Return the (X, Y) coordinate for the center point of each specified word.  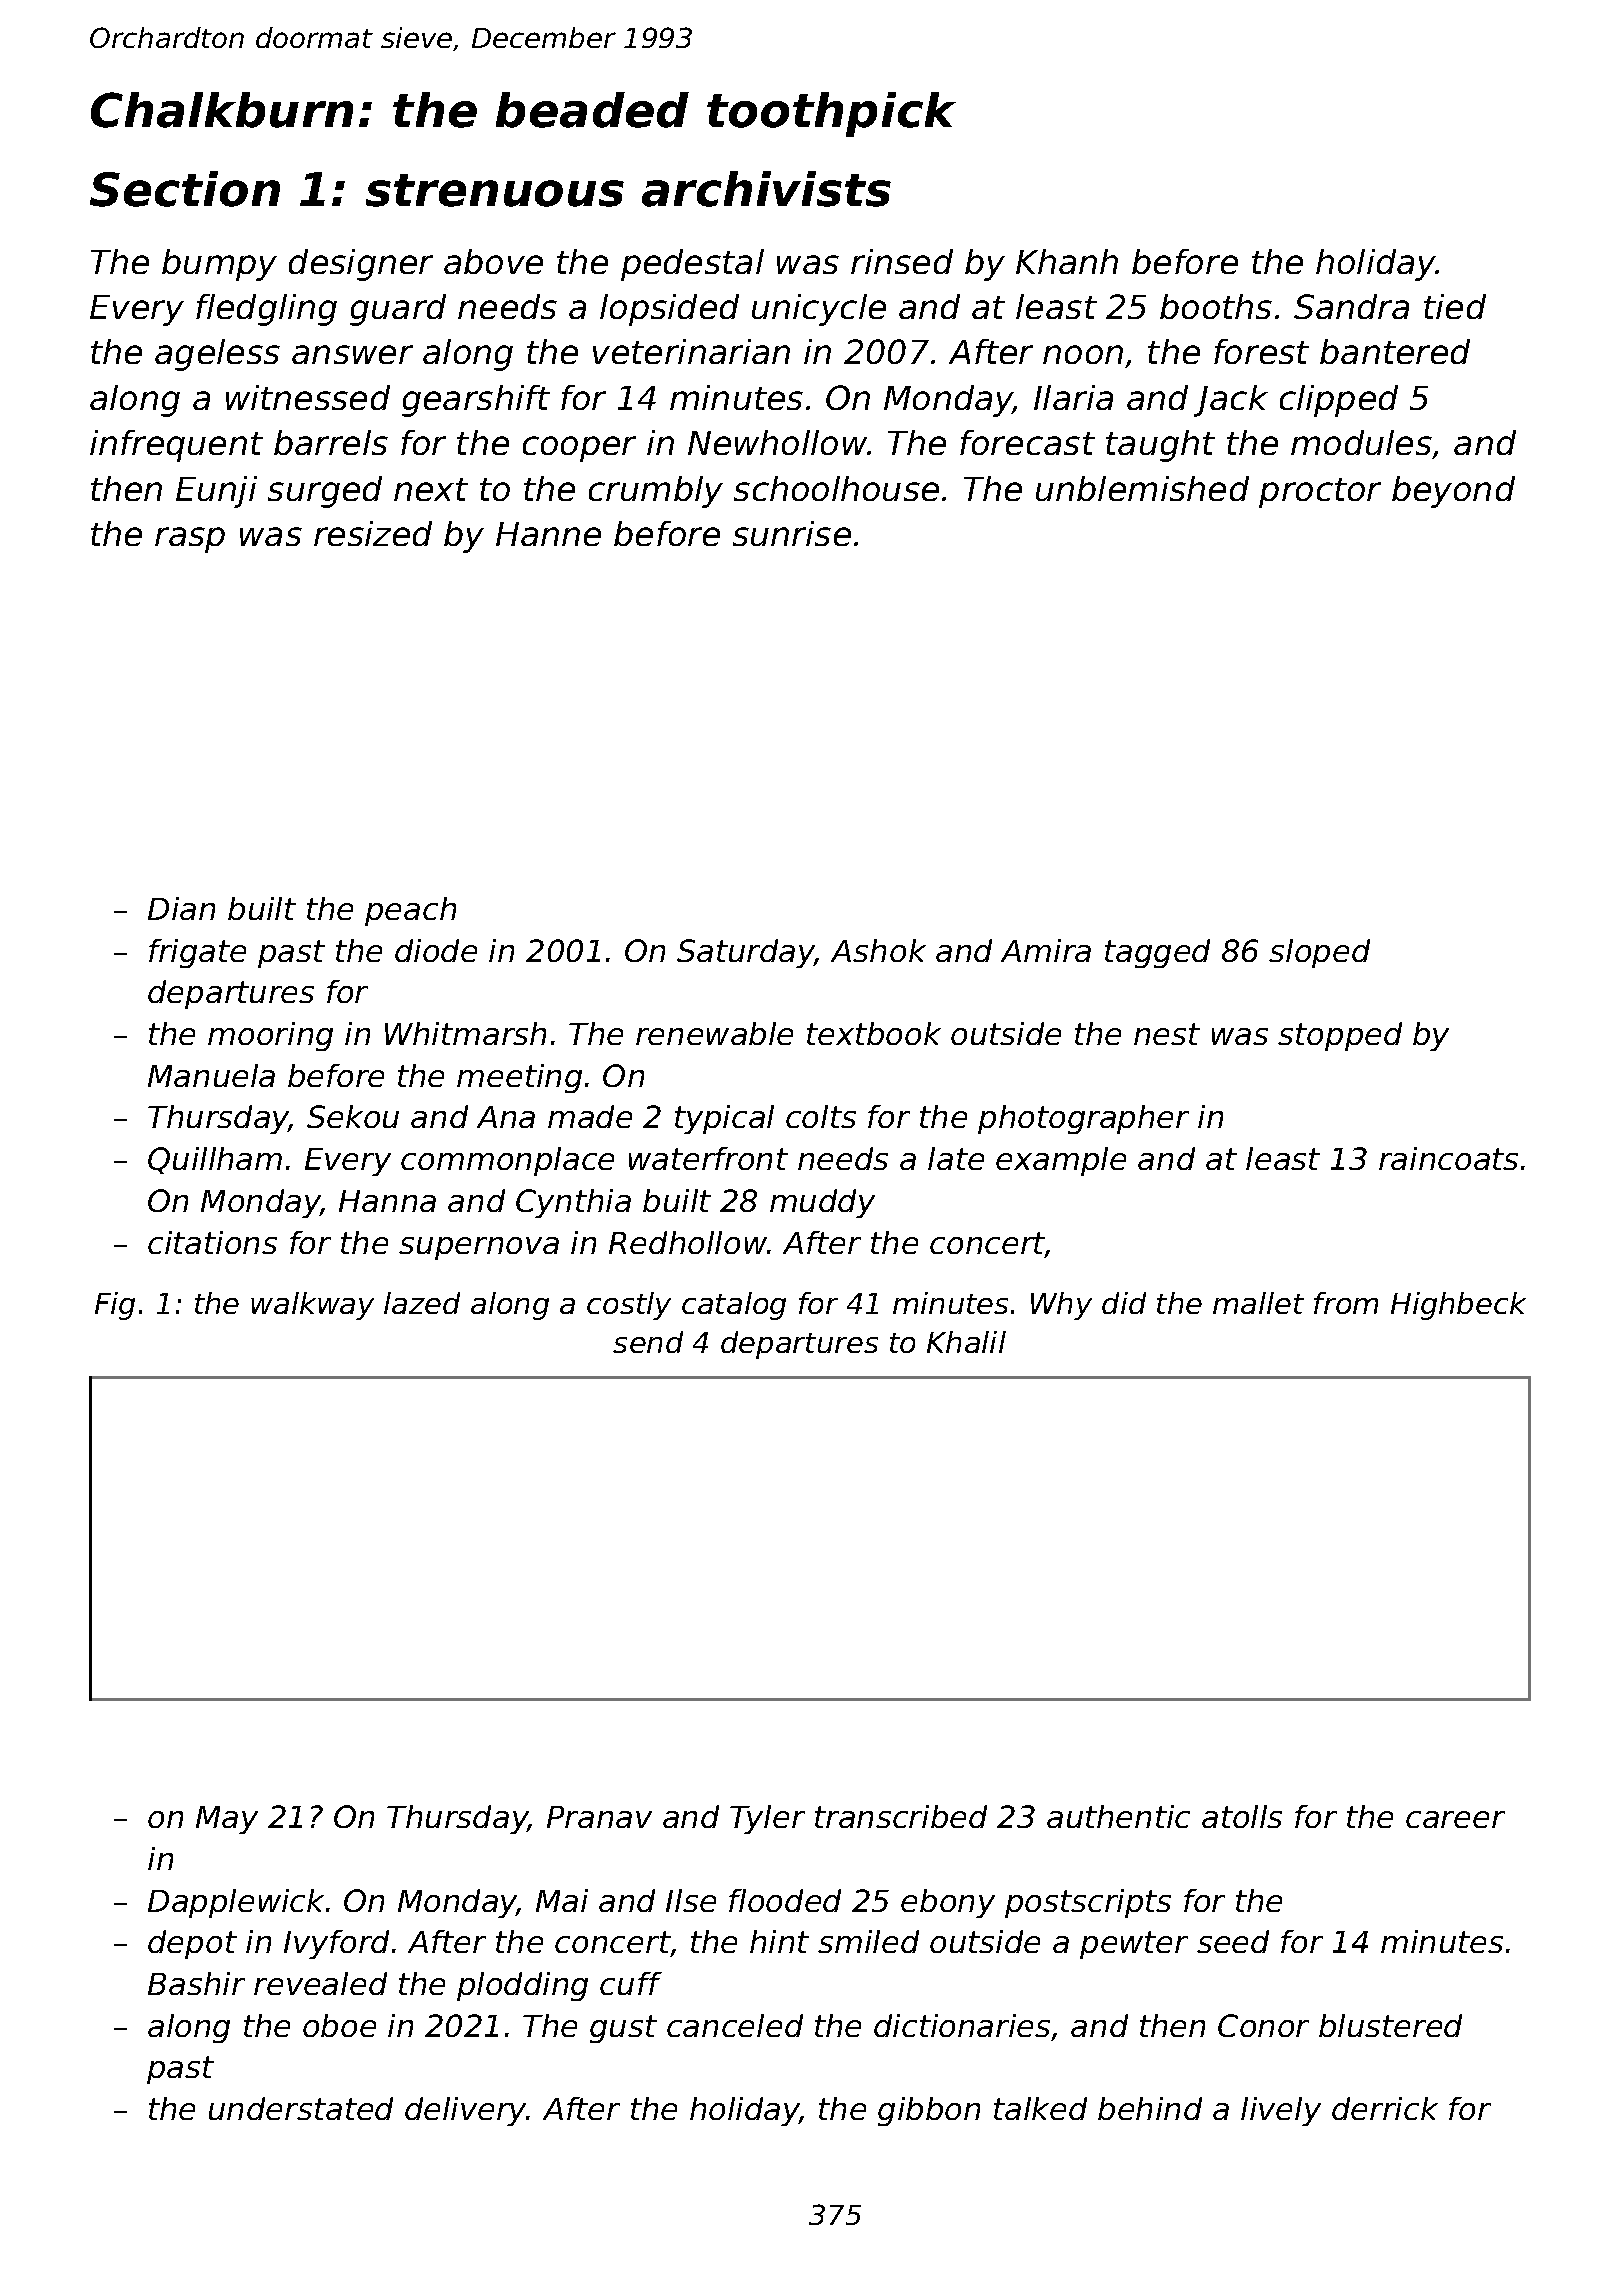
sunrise (792, 533)
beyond (1453, 492)
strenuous (495, 190)
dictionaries (962, 2025)
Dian (181, 908)
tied (1455, 306)
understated (301, 2108)
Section (185, 189)
